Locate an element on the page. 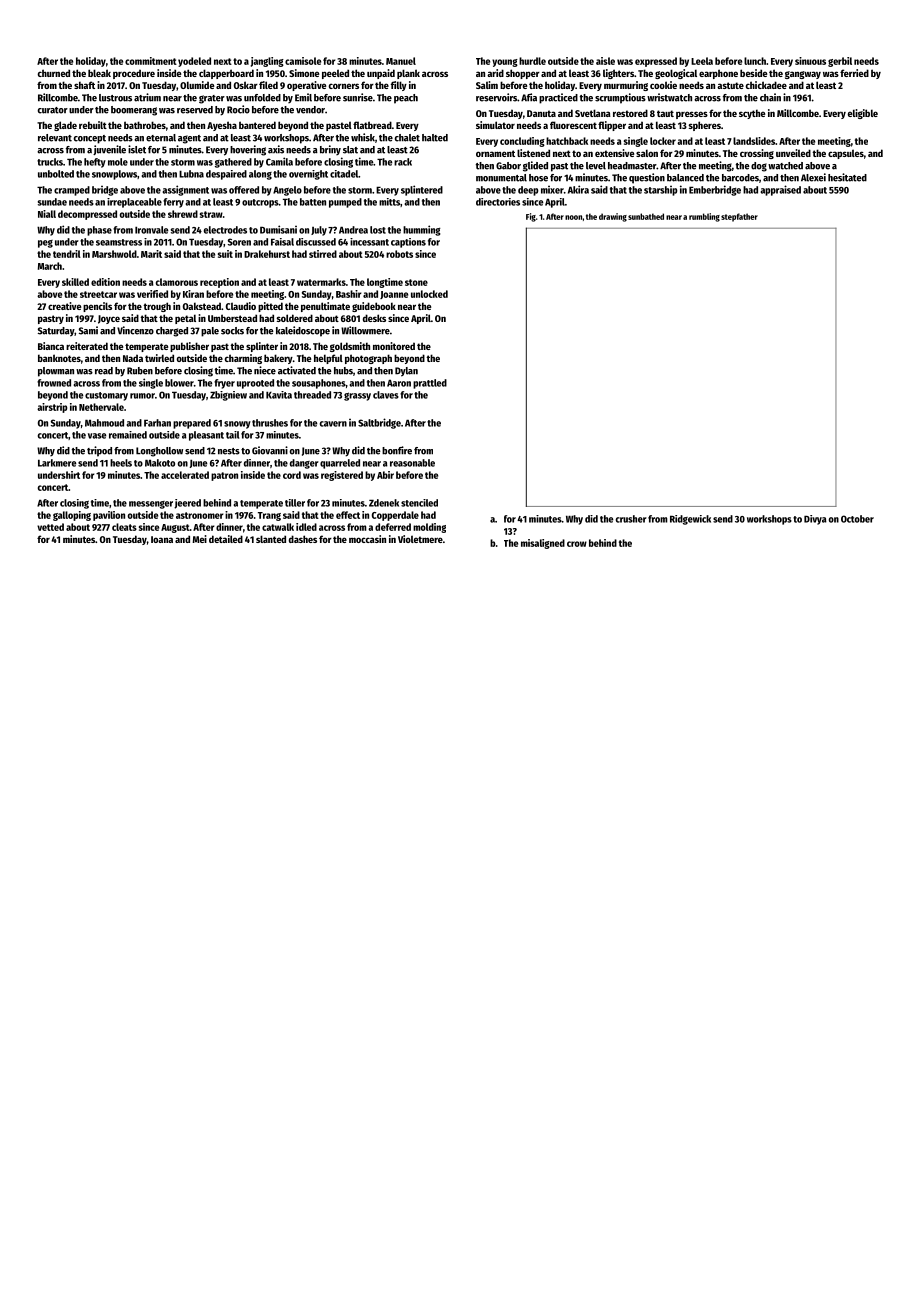  sinuous is located at coordinates (810, 61).
